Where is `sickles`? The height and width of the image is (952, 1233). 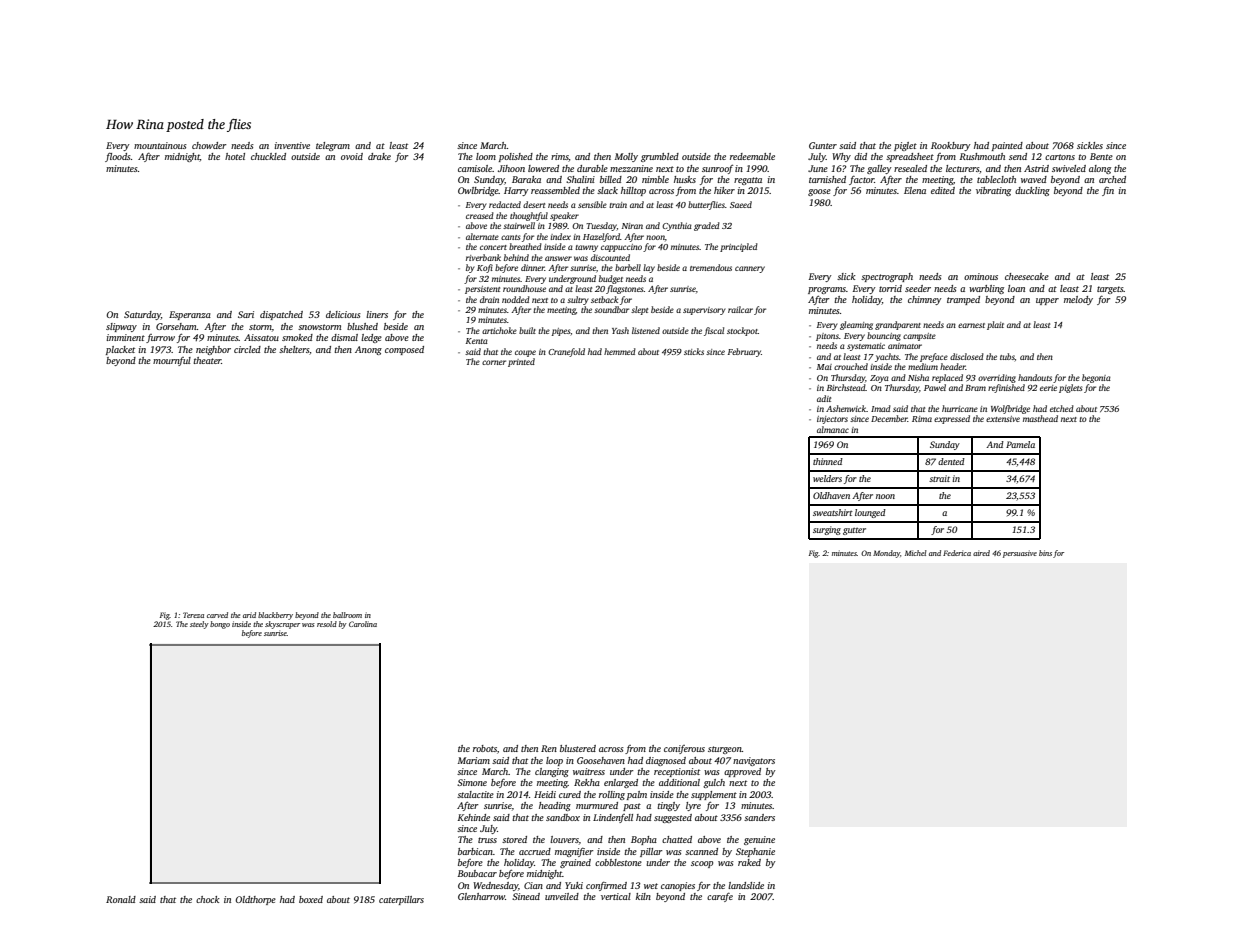
sickles is located at coordinates (1090, 145).
